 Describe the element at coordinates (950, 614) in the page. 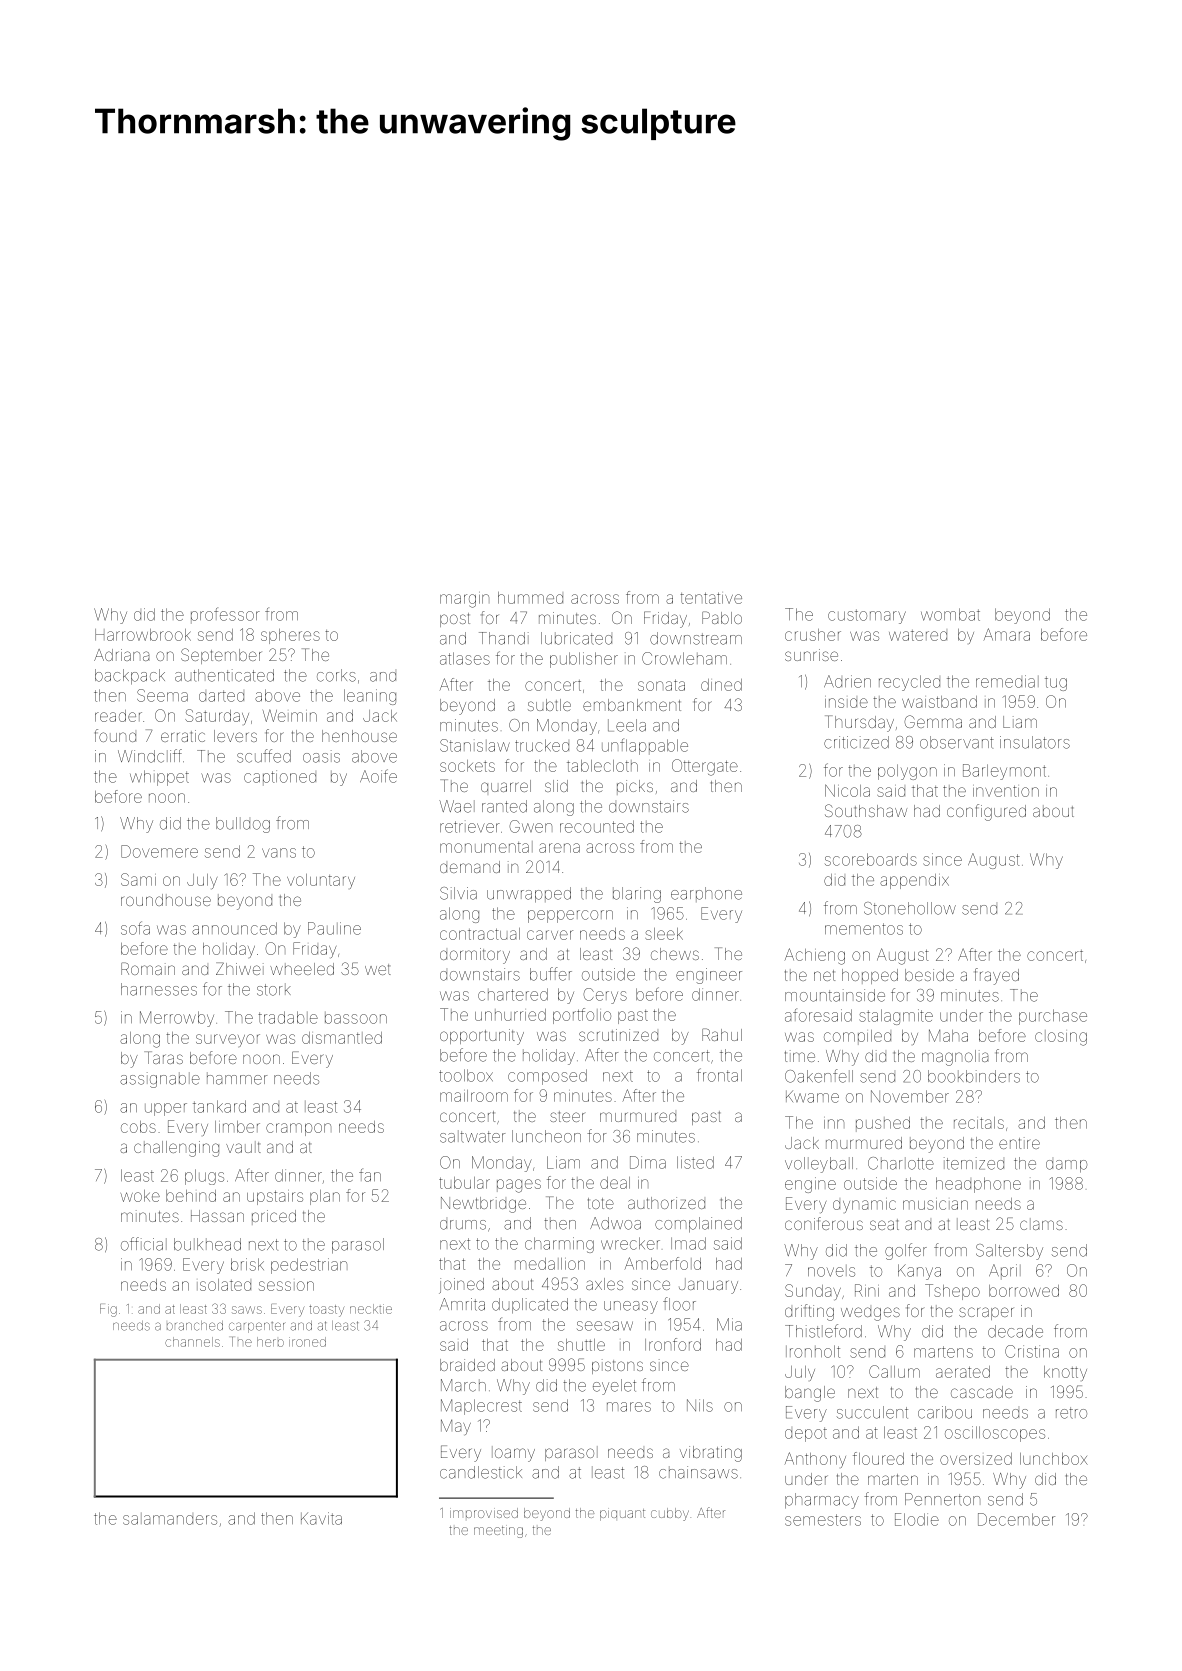

I see `wombat` at that location.
